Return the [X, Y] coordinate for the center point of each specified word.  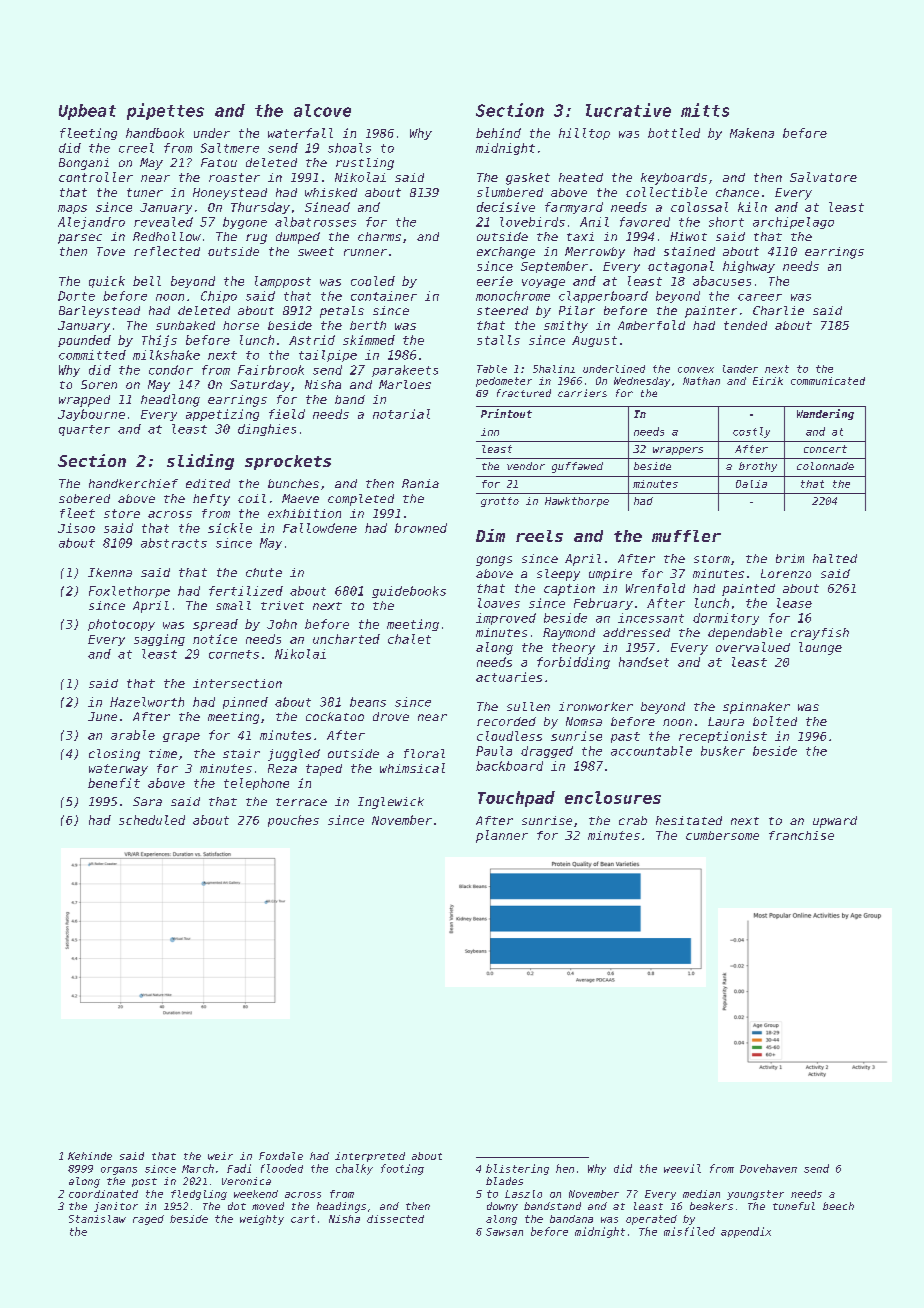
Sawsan [504, 1232]
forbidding [573, 663]
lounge [820, 648]
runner [365, 252]
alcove [322, 110]
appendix [746, 1232]
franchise [801, 835]
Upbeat [87, 112]
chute [264, 572]
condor [171, 370]
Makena [752, 133]
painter [711, 312]
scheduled [152, 820]
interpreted [370, 1157]
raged [148, 1220]
